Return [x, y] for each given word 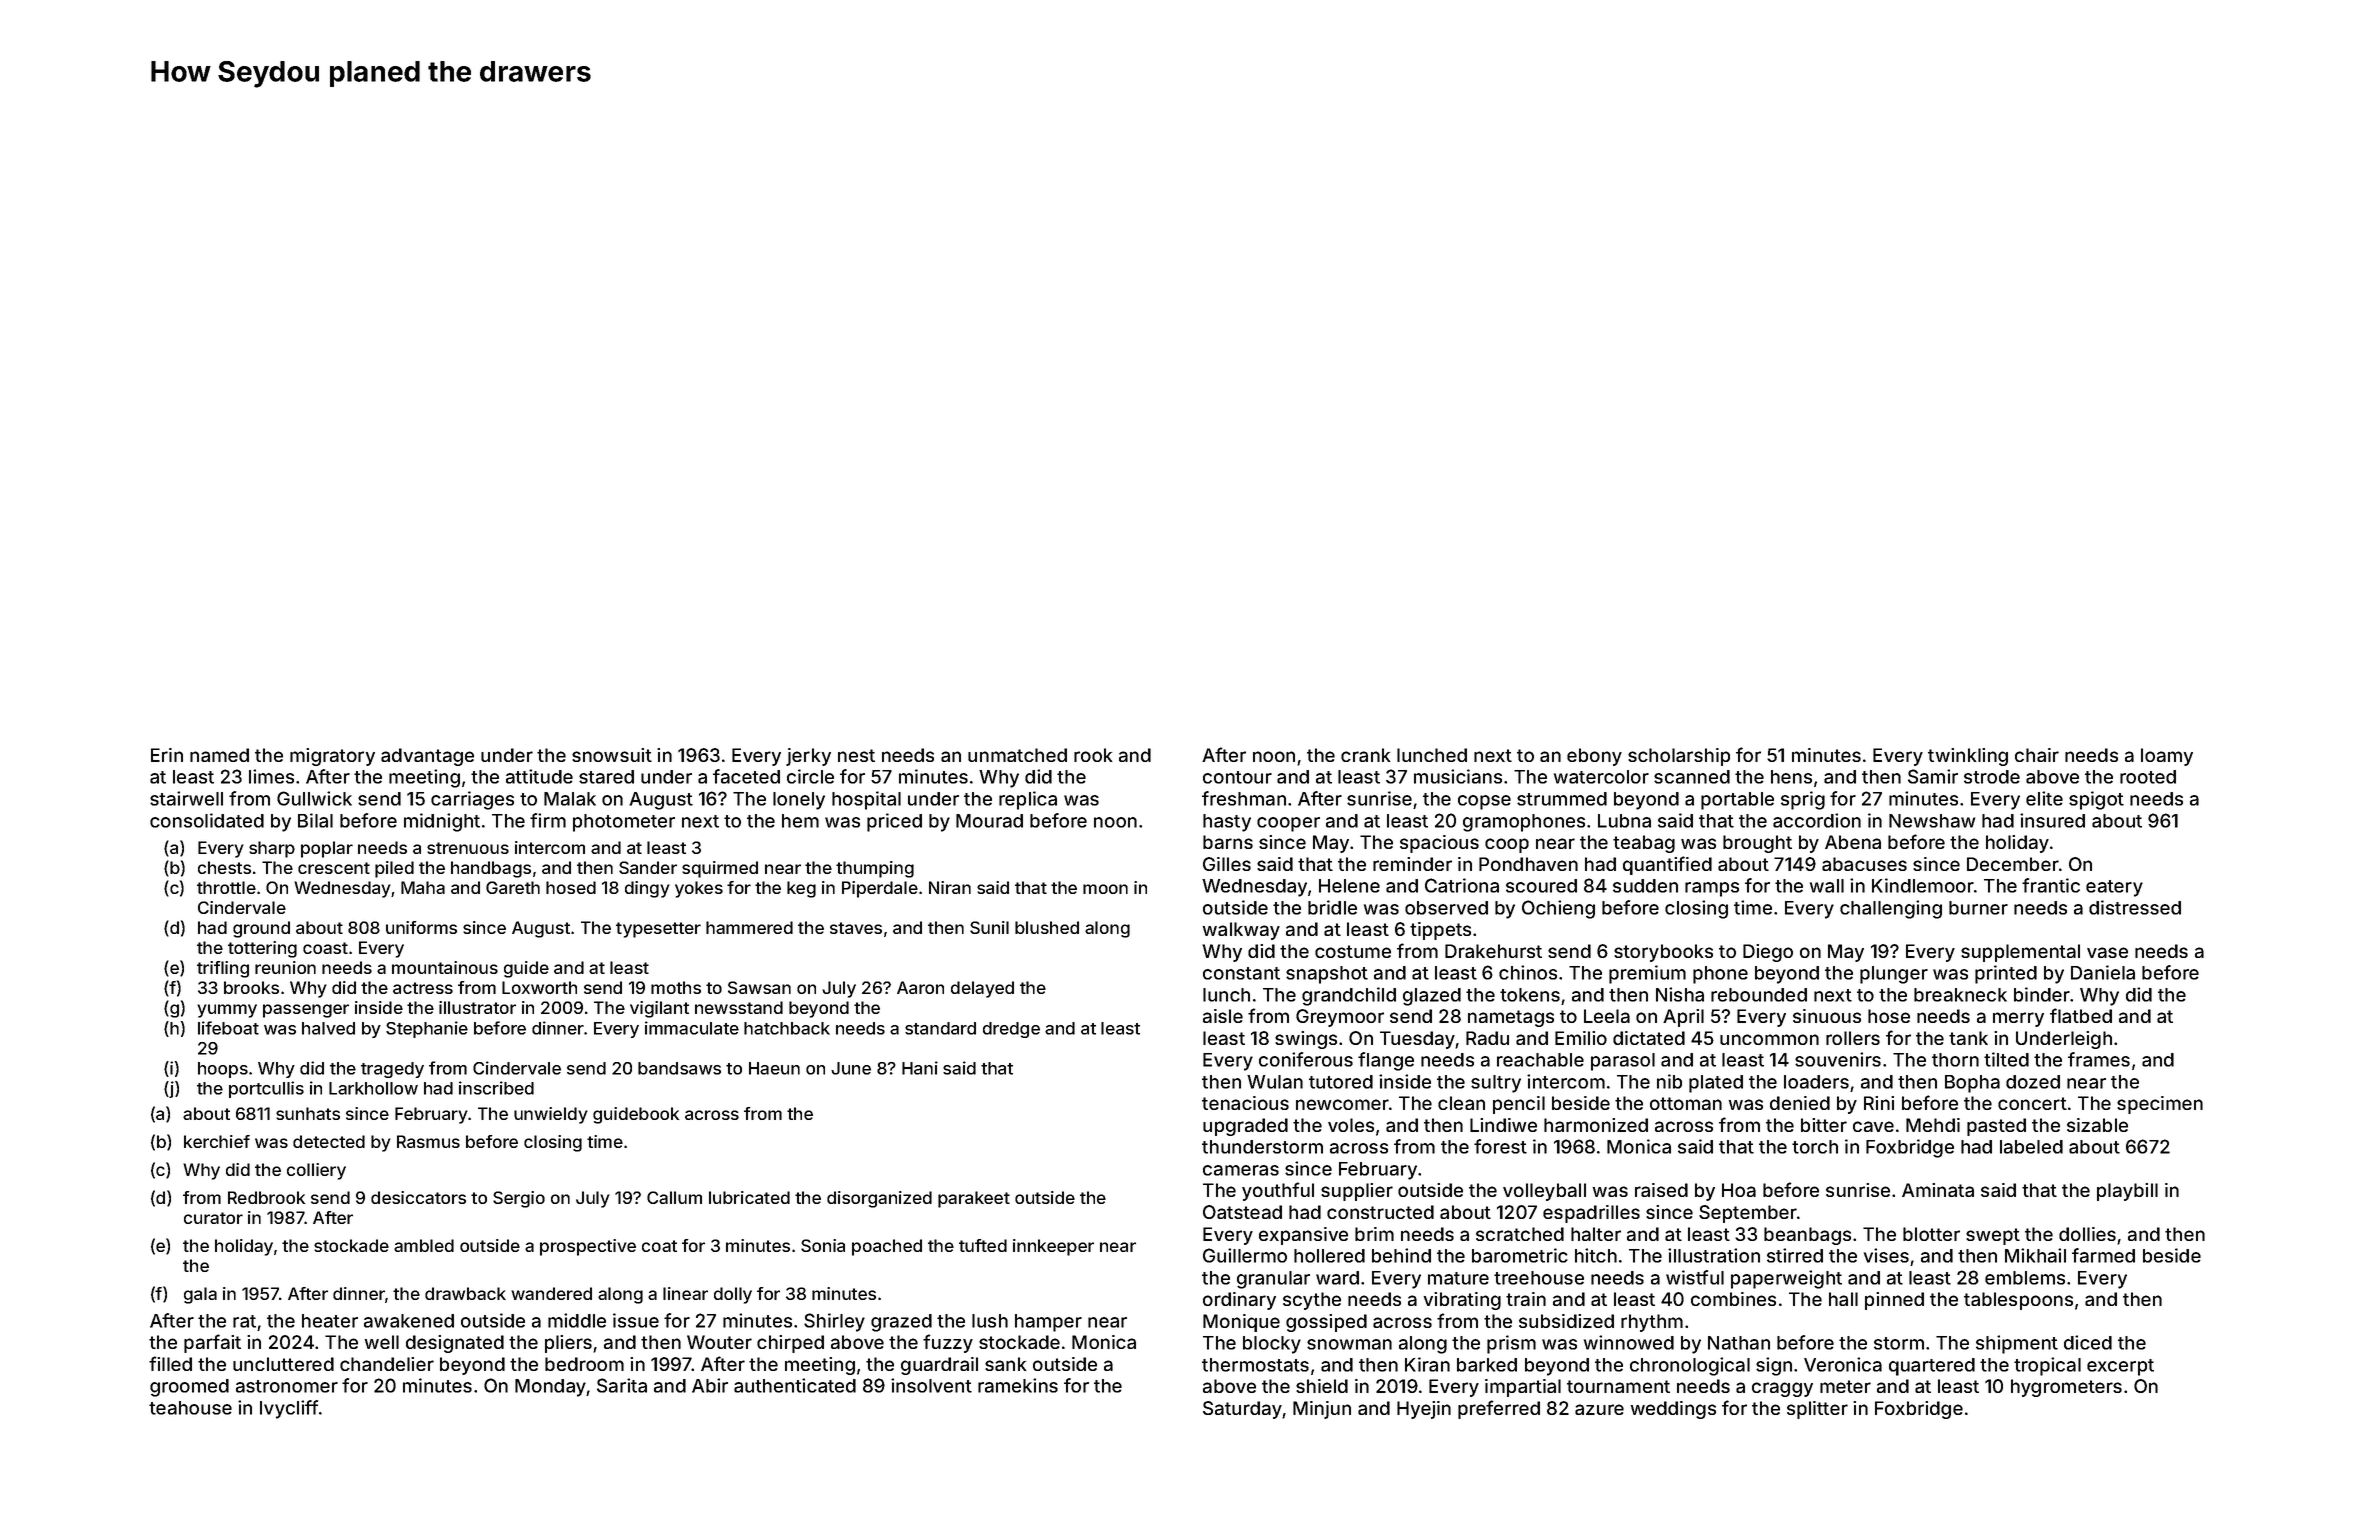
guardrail [939, 1366]
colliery [316, 1171]
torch [1815, 1147]
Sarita [622, 1385]
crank [1366, 755]
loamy [2167, 757]
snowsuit [612, 755]
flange [1386, 1061]
